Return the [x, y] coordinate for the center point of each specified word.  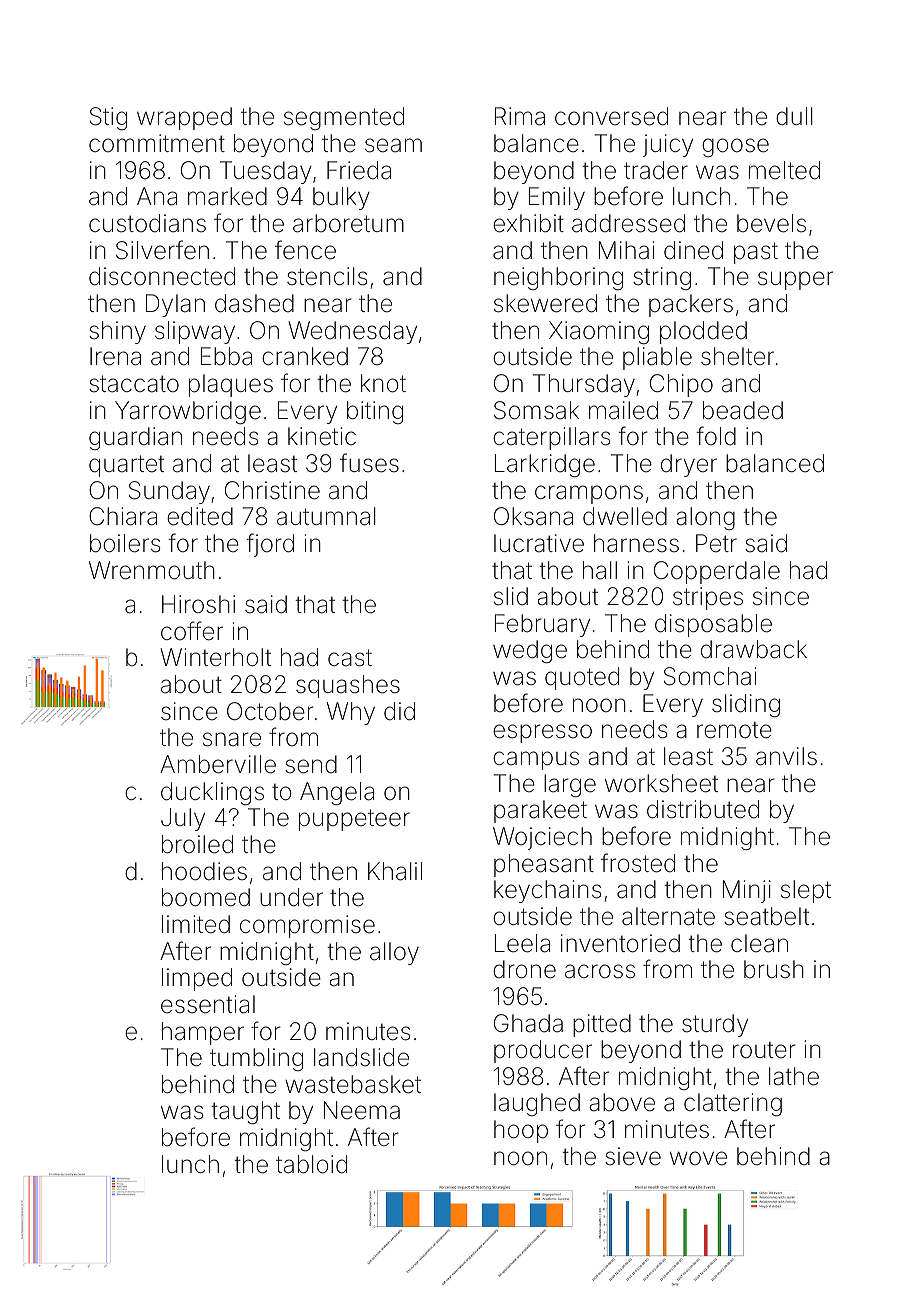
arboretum [348, 223]
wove [698, 1158]
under [291, 897]
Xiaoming [599, 332]
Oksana [533, 516]
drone [524, 969]
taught [245, 1112]
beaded [743, 410]
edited [200, 516]
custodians [147, 223]
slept [806, 891]
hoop [521, 1131]
